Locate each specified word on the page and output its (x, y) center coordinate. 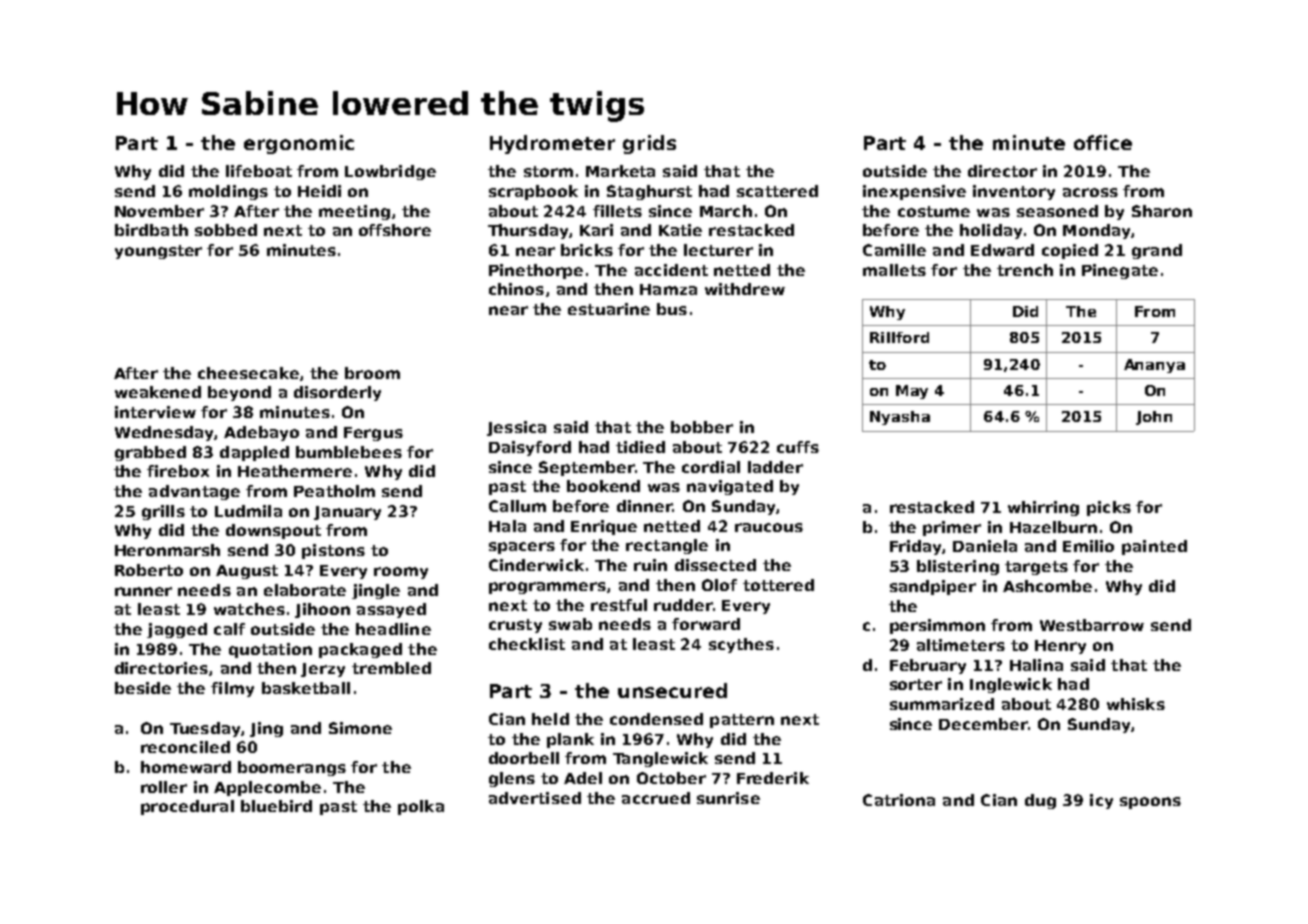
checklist (527, 644)
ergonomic (299, 144)
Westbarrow (1092, 625)
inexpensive (914, 192)
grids (649, 144)
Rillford (899, 337)
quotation (270, 650)
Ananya (1154, 366)
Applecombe (267, 788)
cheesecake (248, 373)
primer (952, 528)
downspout (273, 531)
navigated (730, 487)
